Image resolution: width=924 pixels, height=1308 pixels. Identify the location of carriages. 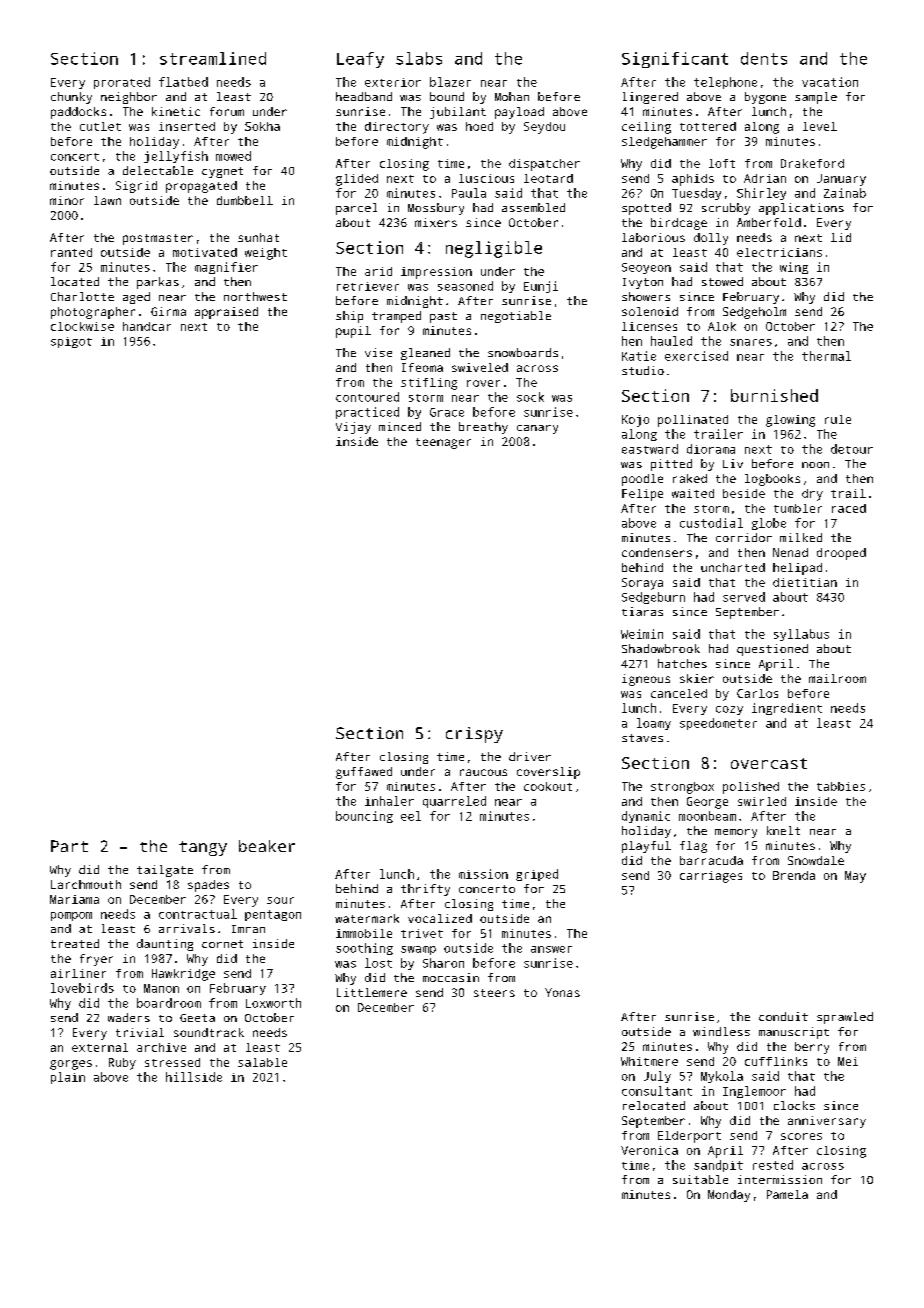
(711, 877).
